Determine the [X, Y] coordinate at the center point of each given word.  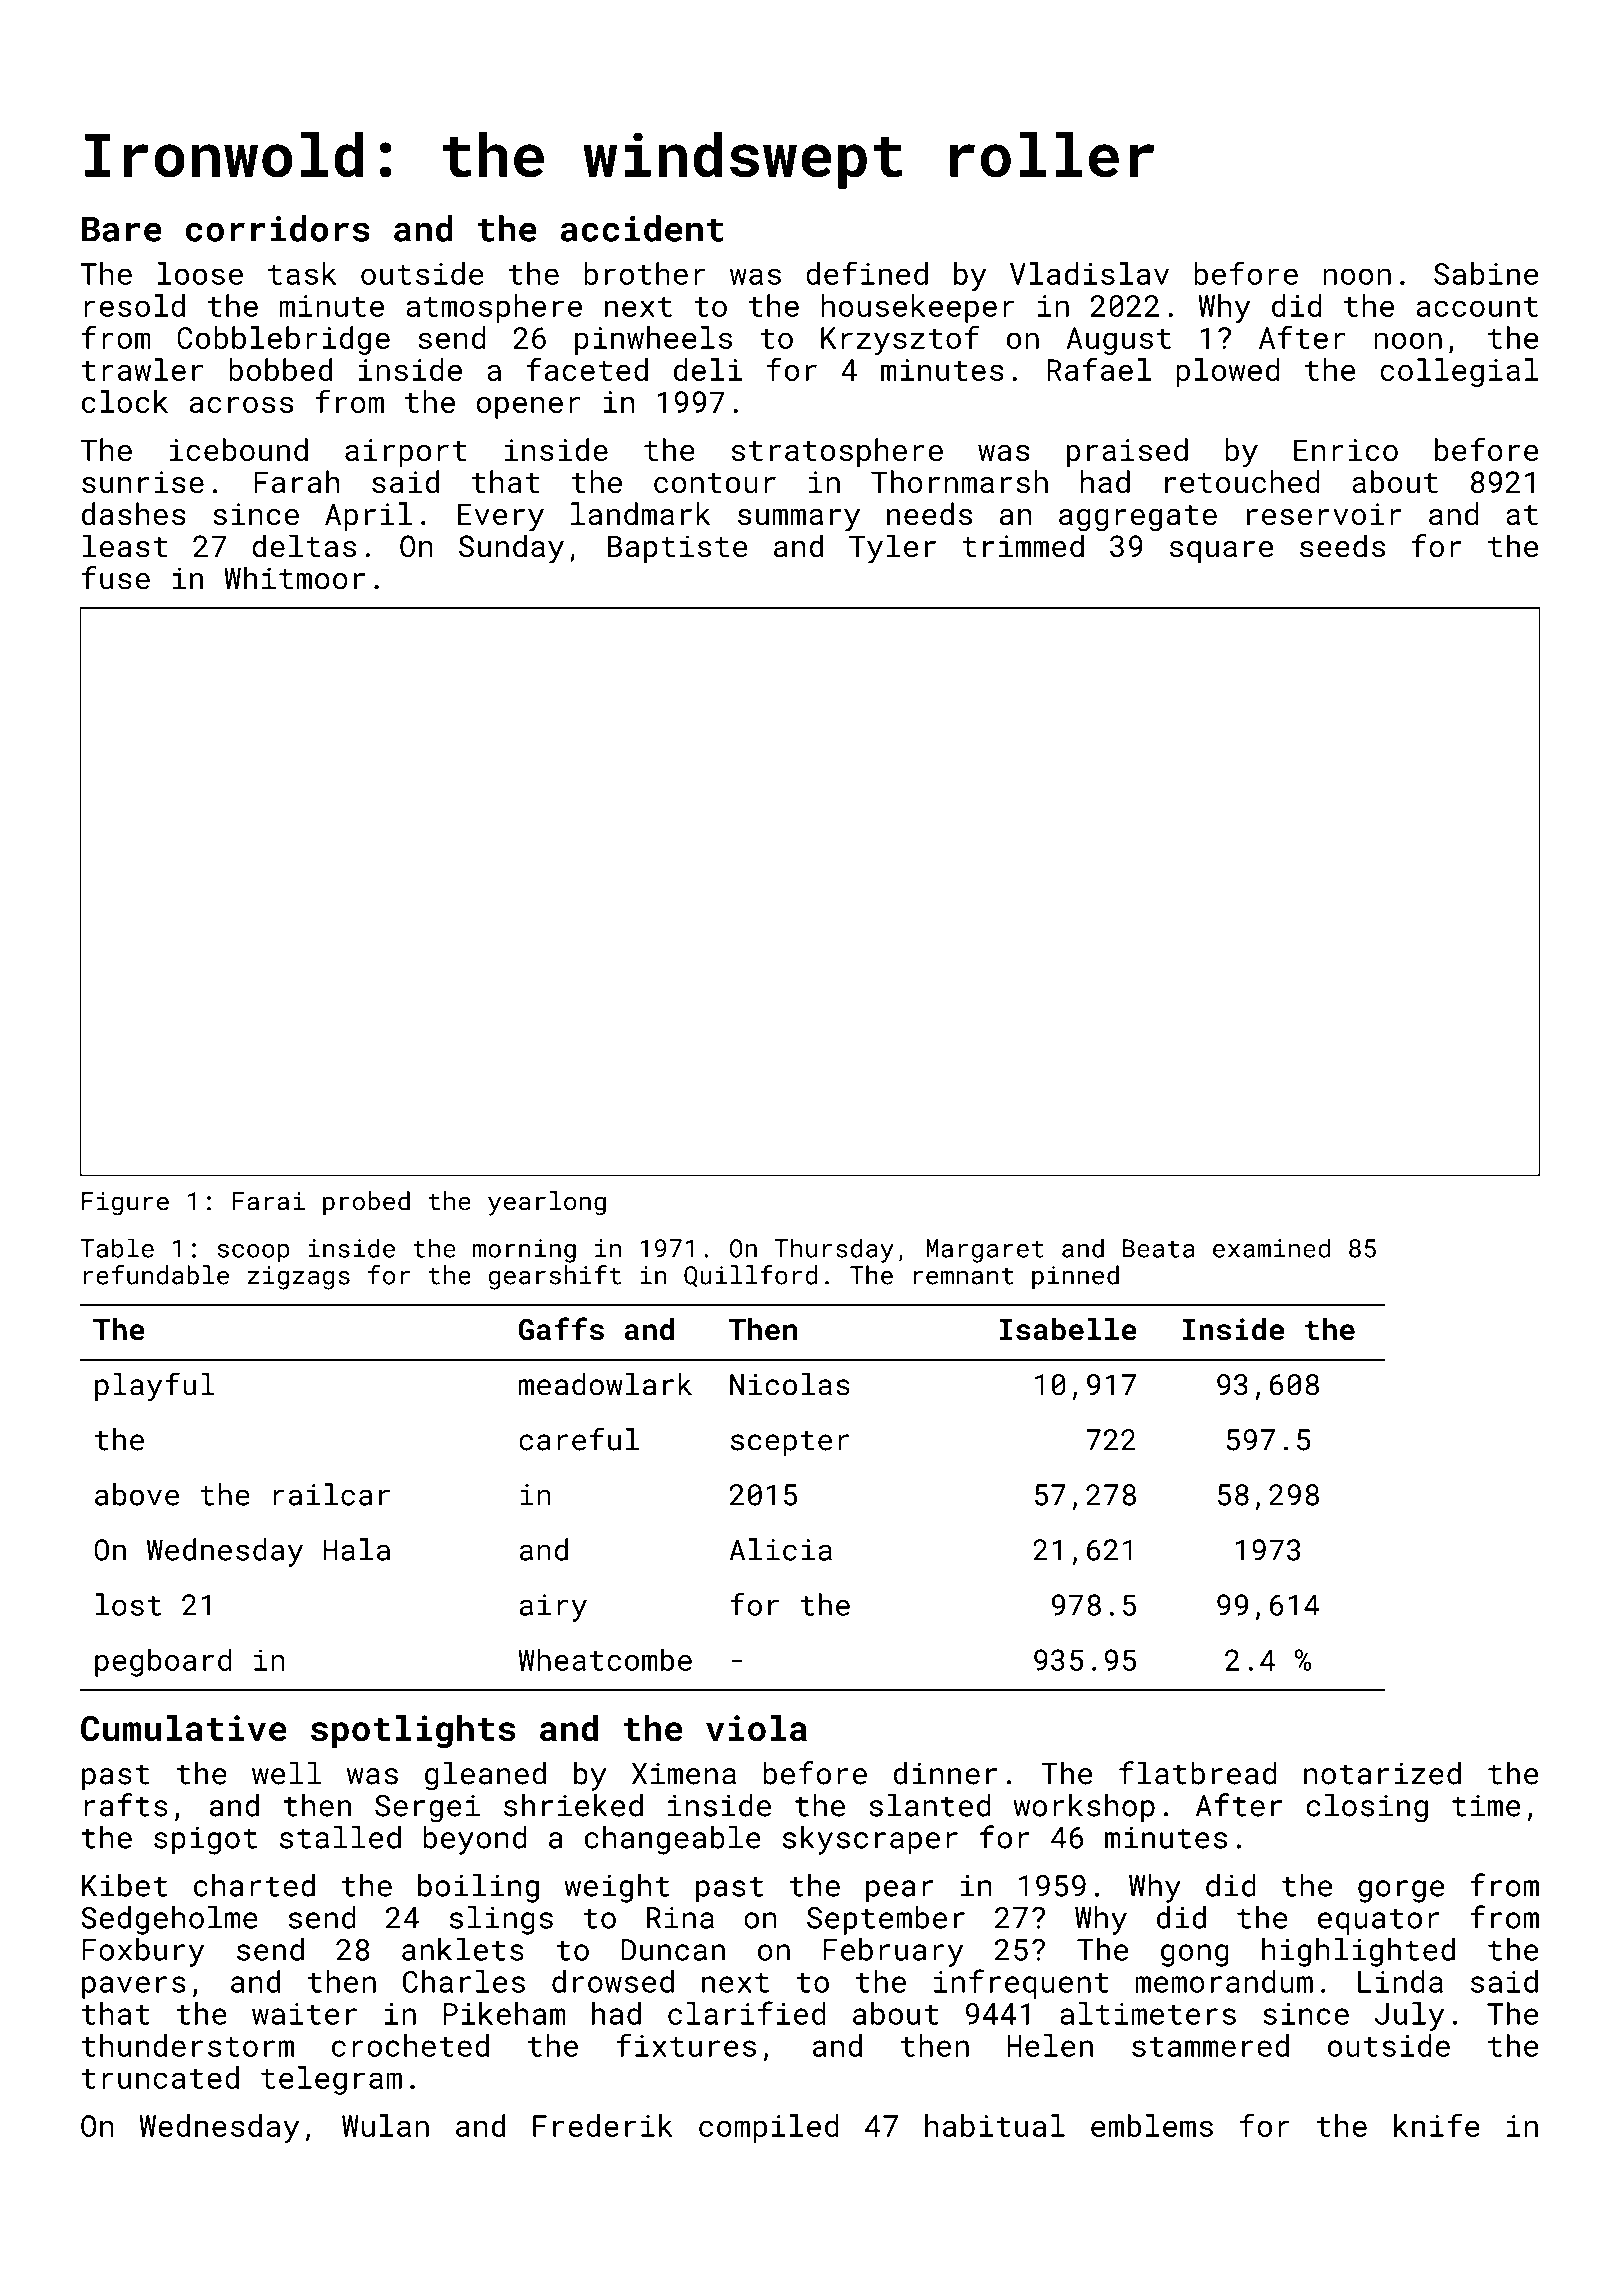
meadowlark [605, 1384]
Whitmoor [294, 578]
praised [1127, 452]
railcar [331, 1494]
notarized [1382, 1773]
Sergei [427, 1808]
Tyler [892, 549]
